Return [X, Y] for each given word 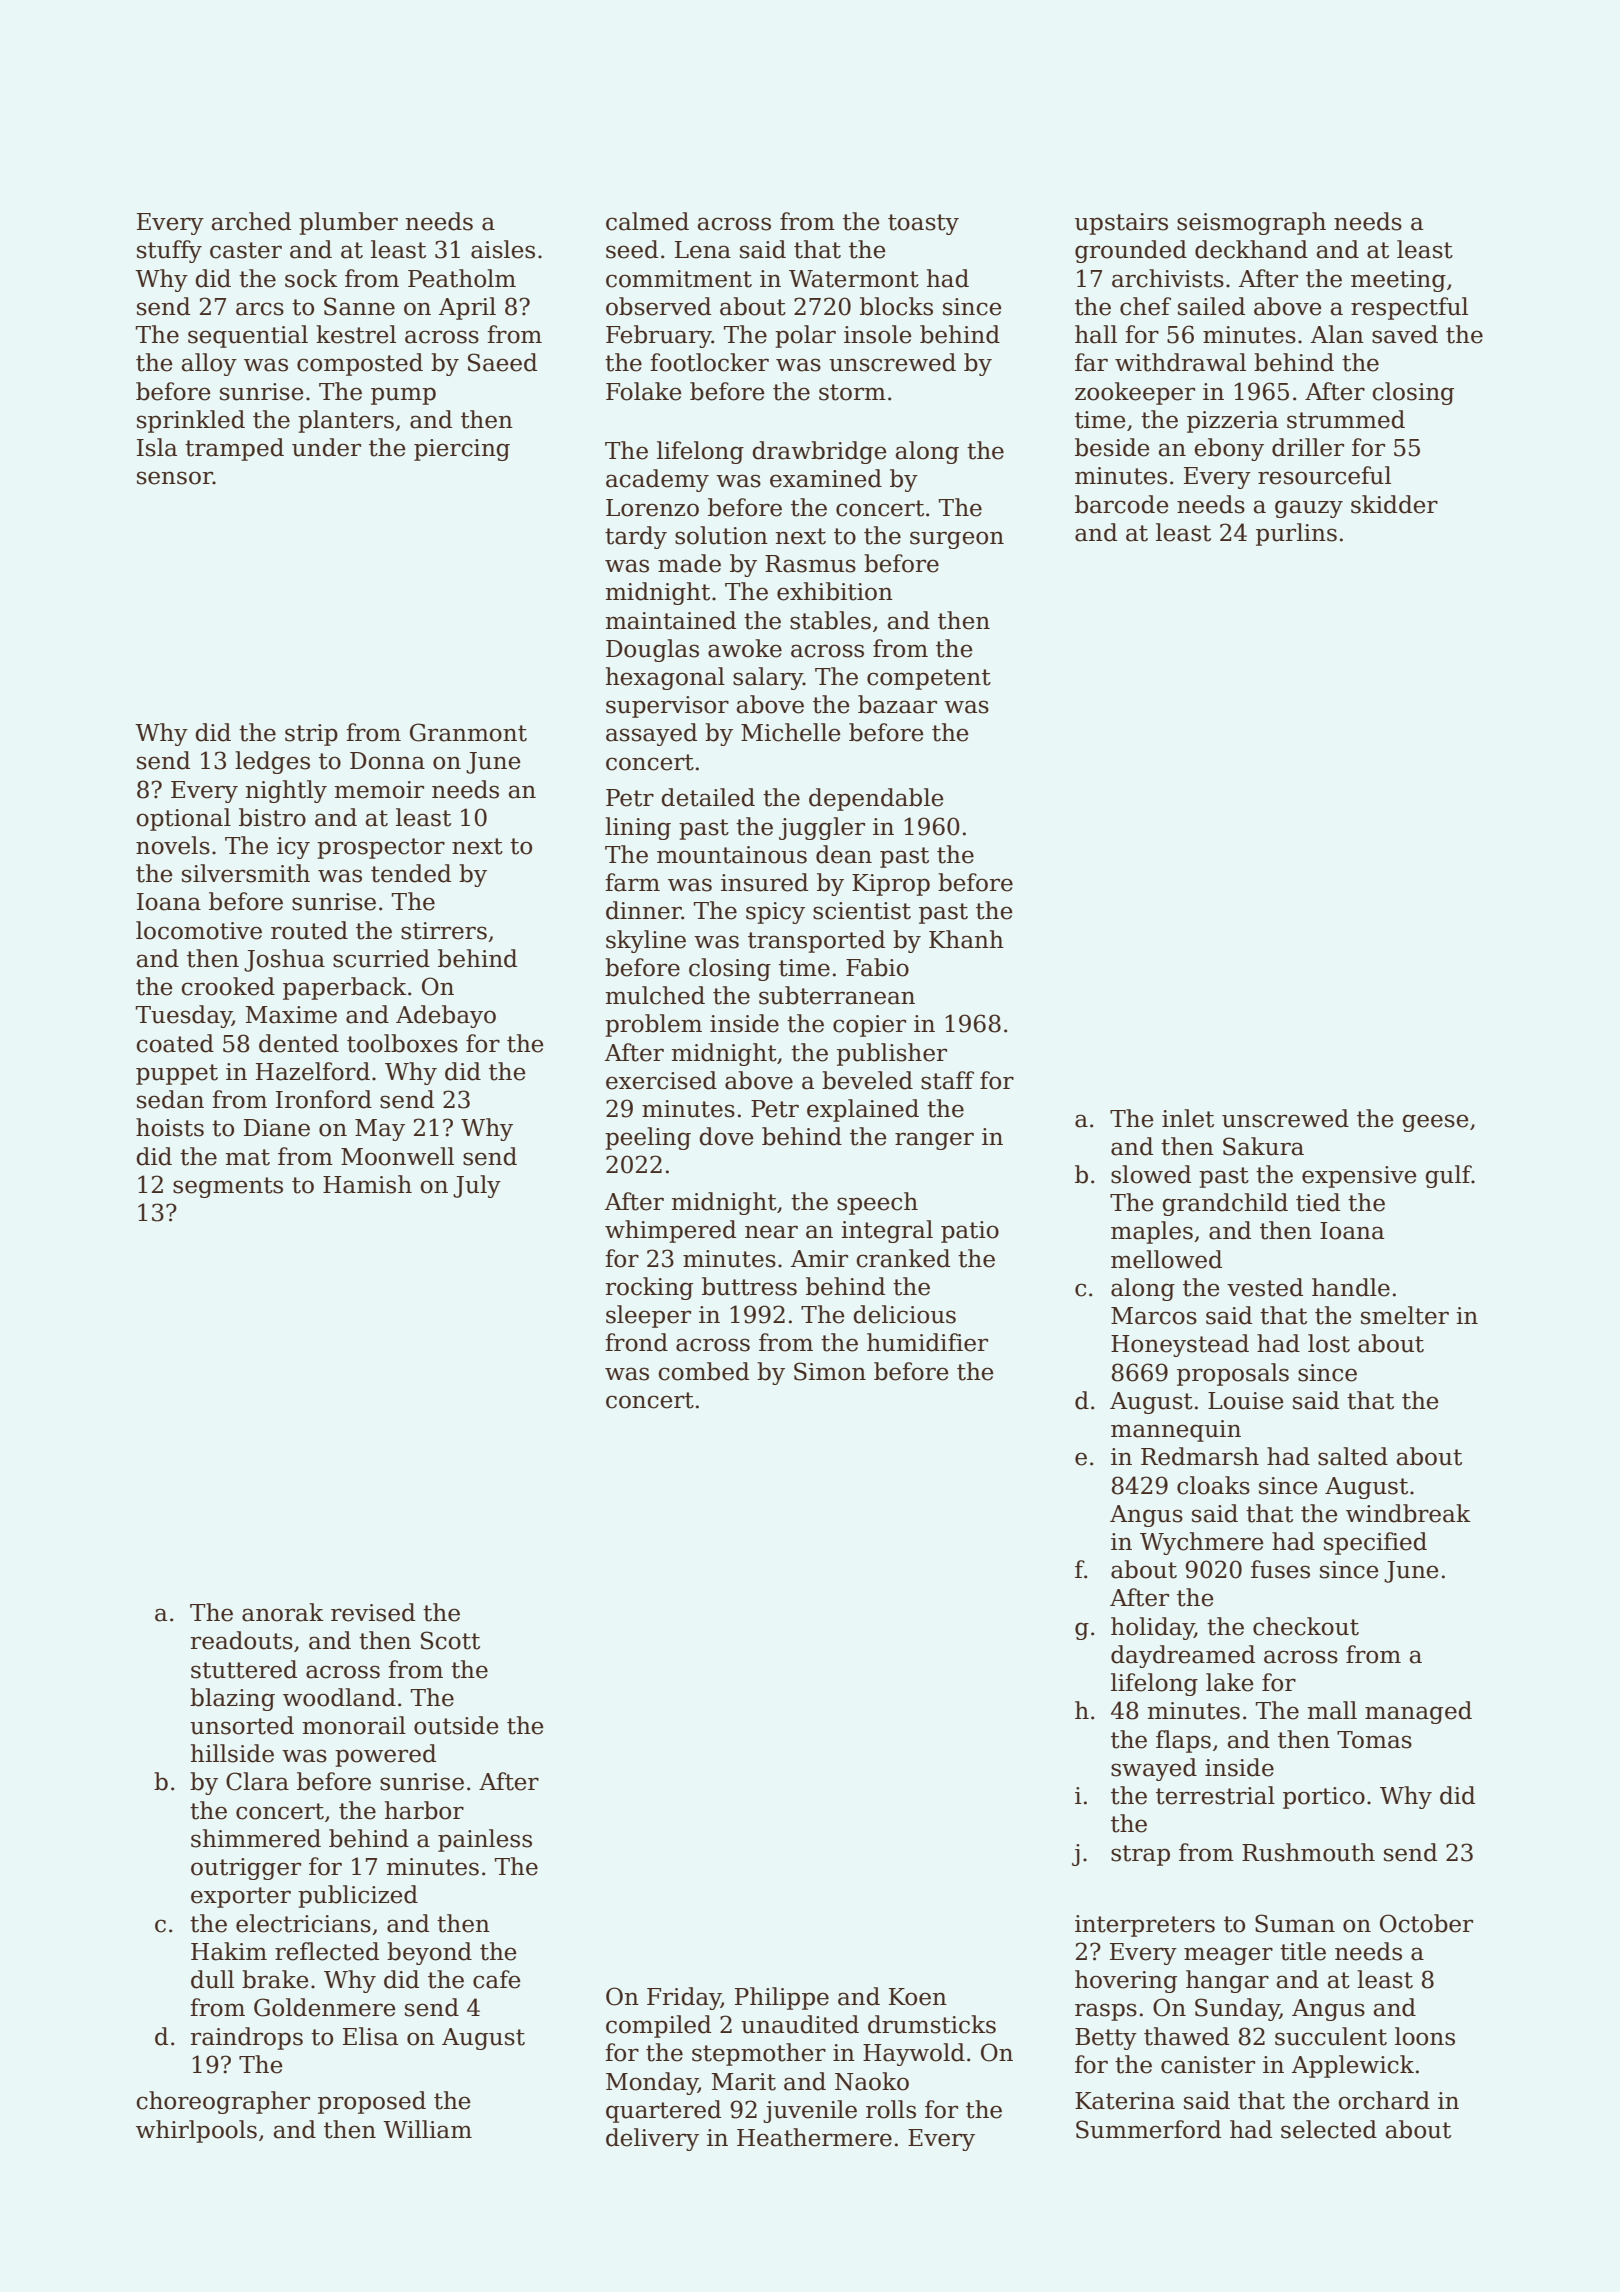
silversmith [246, 873]
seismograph [1251, 223]
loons [1425, 2036]
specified [1375, 1543]
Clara [257, 1781]
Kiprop [891, 885]
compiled [658, 2026]
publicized [358, 1896]
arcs [260, 309]
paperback [345, 988]
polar [805, 336]
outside [456, 1725]
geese [1435, 1123]
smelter [1405, 1315]
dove [726, 1136]
